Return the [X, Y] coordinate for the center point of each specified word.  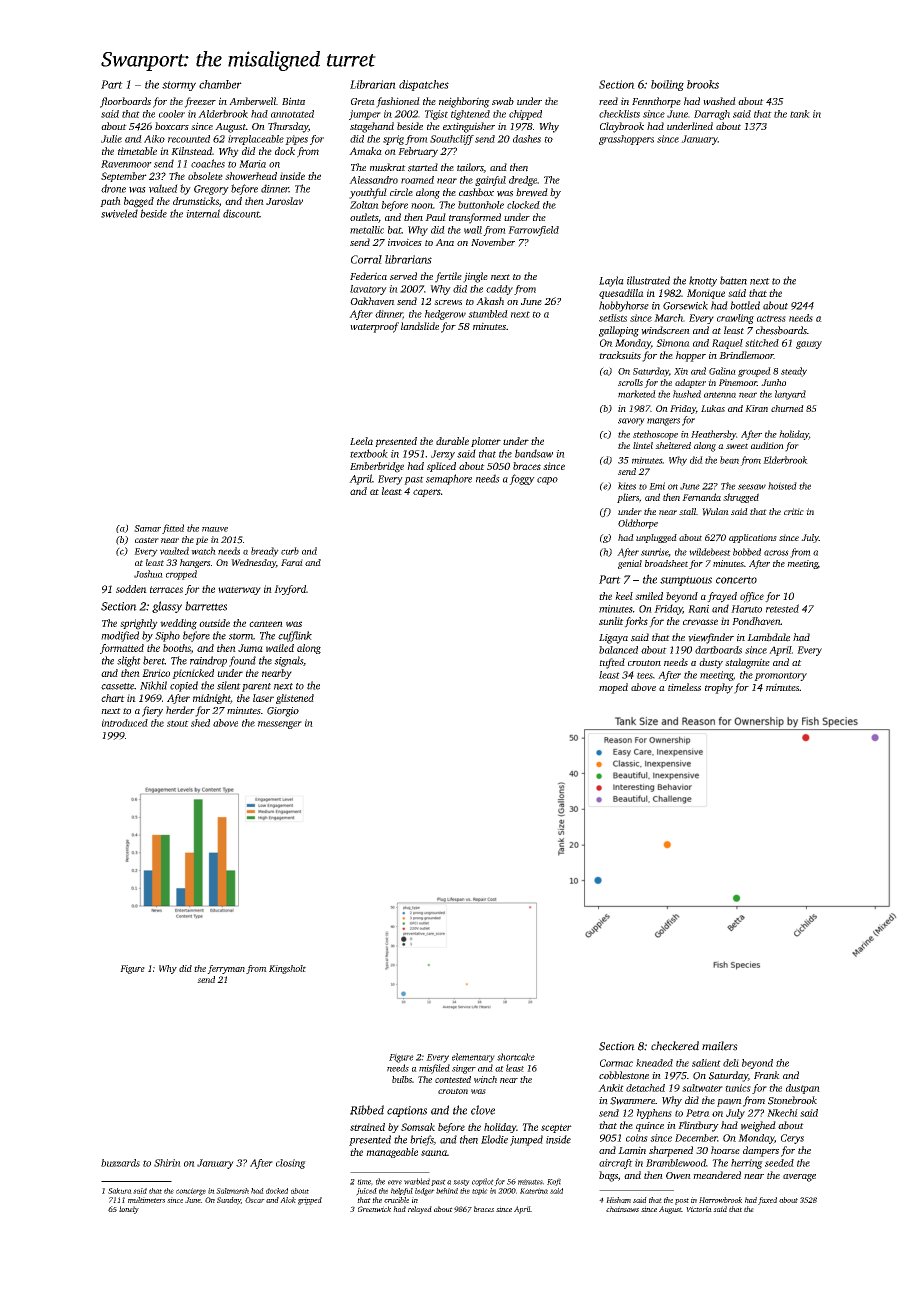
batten [733, 280]
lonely [129, 1210]
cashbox [476, 192]
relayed [420, 1210]
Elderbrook [785, 460]
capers [427, 493]
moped [613, 688]
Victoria [699, 1209]
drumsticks [196, 201]
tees [645, 675]
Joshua [148, 574]
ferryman [226, 969]
